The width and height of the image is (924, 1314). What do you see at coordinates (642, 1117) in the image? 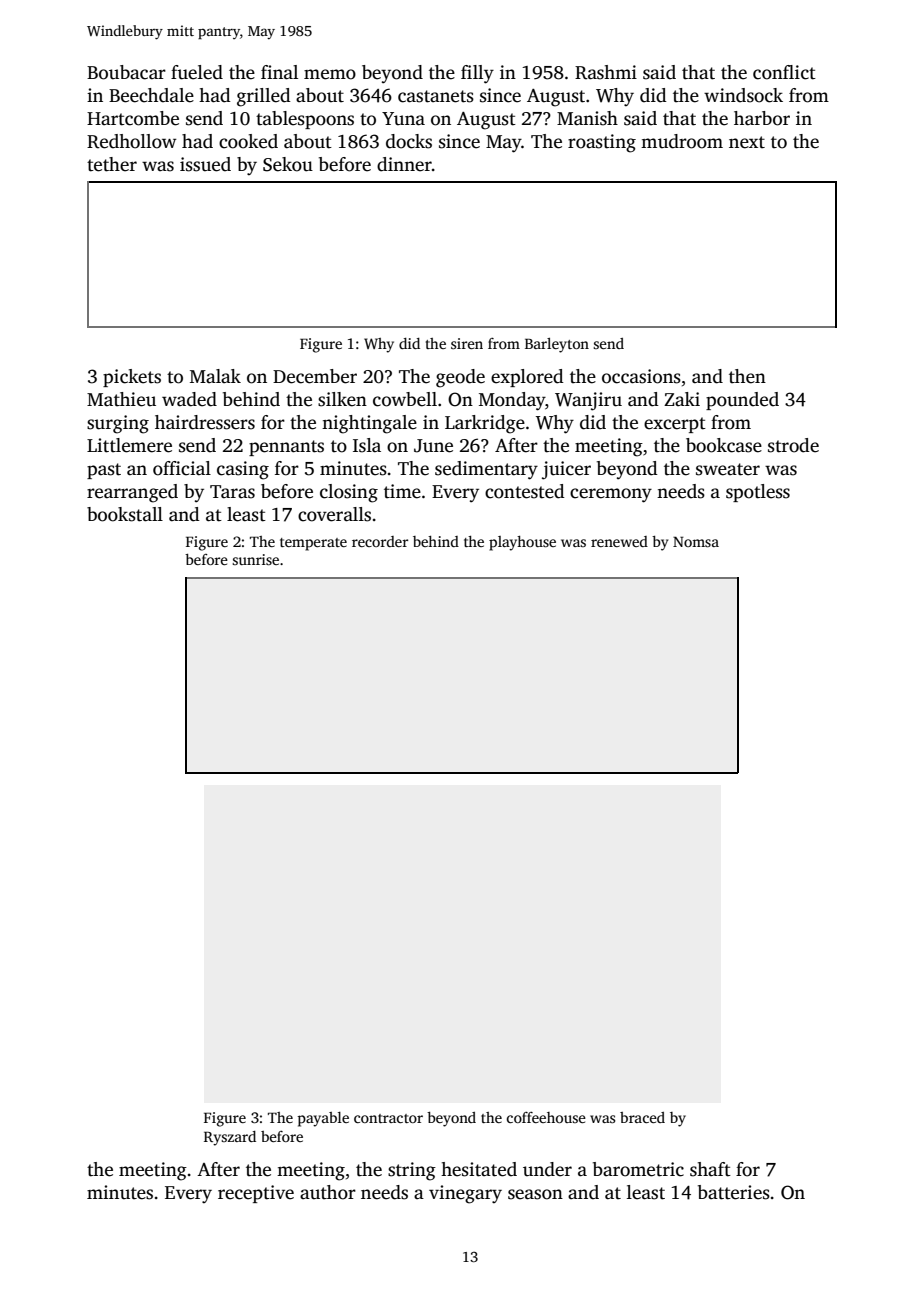
I see `braced` at bounding box center [642, 1117].
